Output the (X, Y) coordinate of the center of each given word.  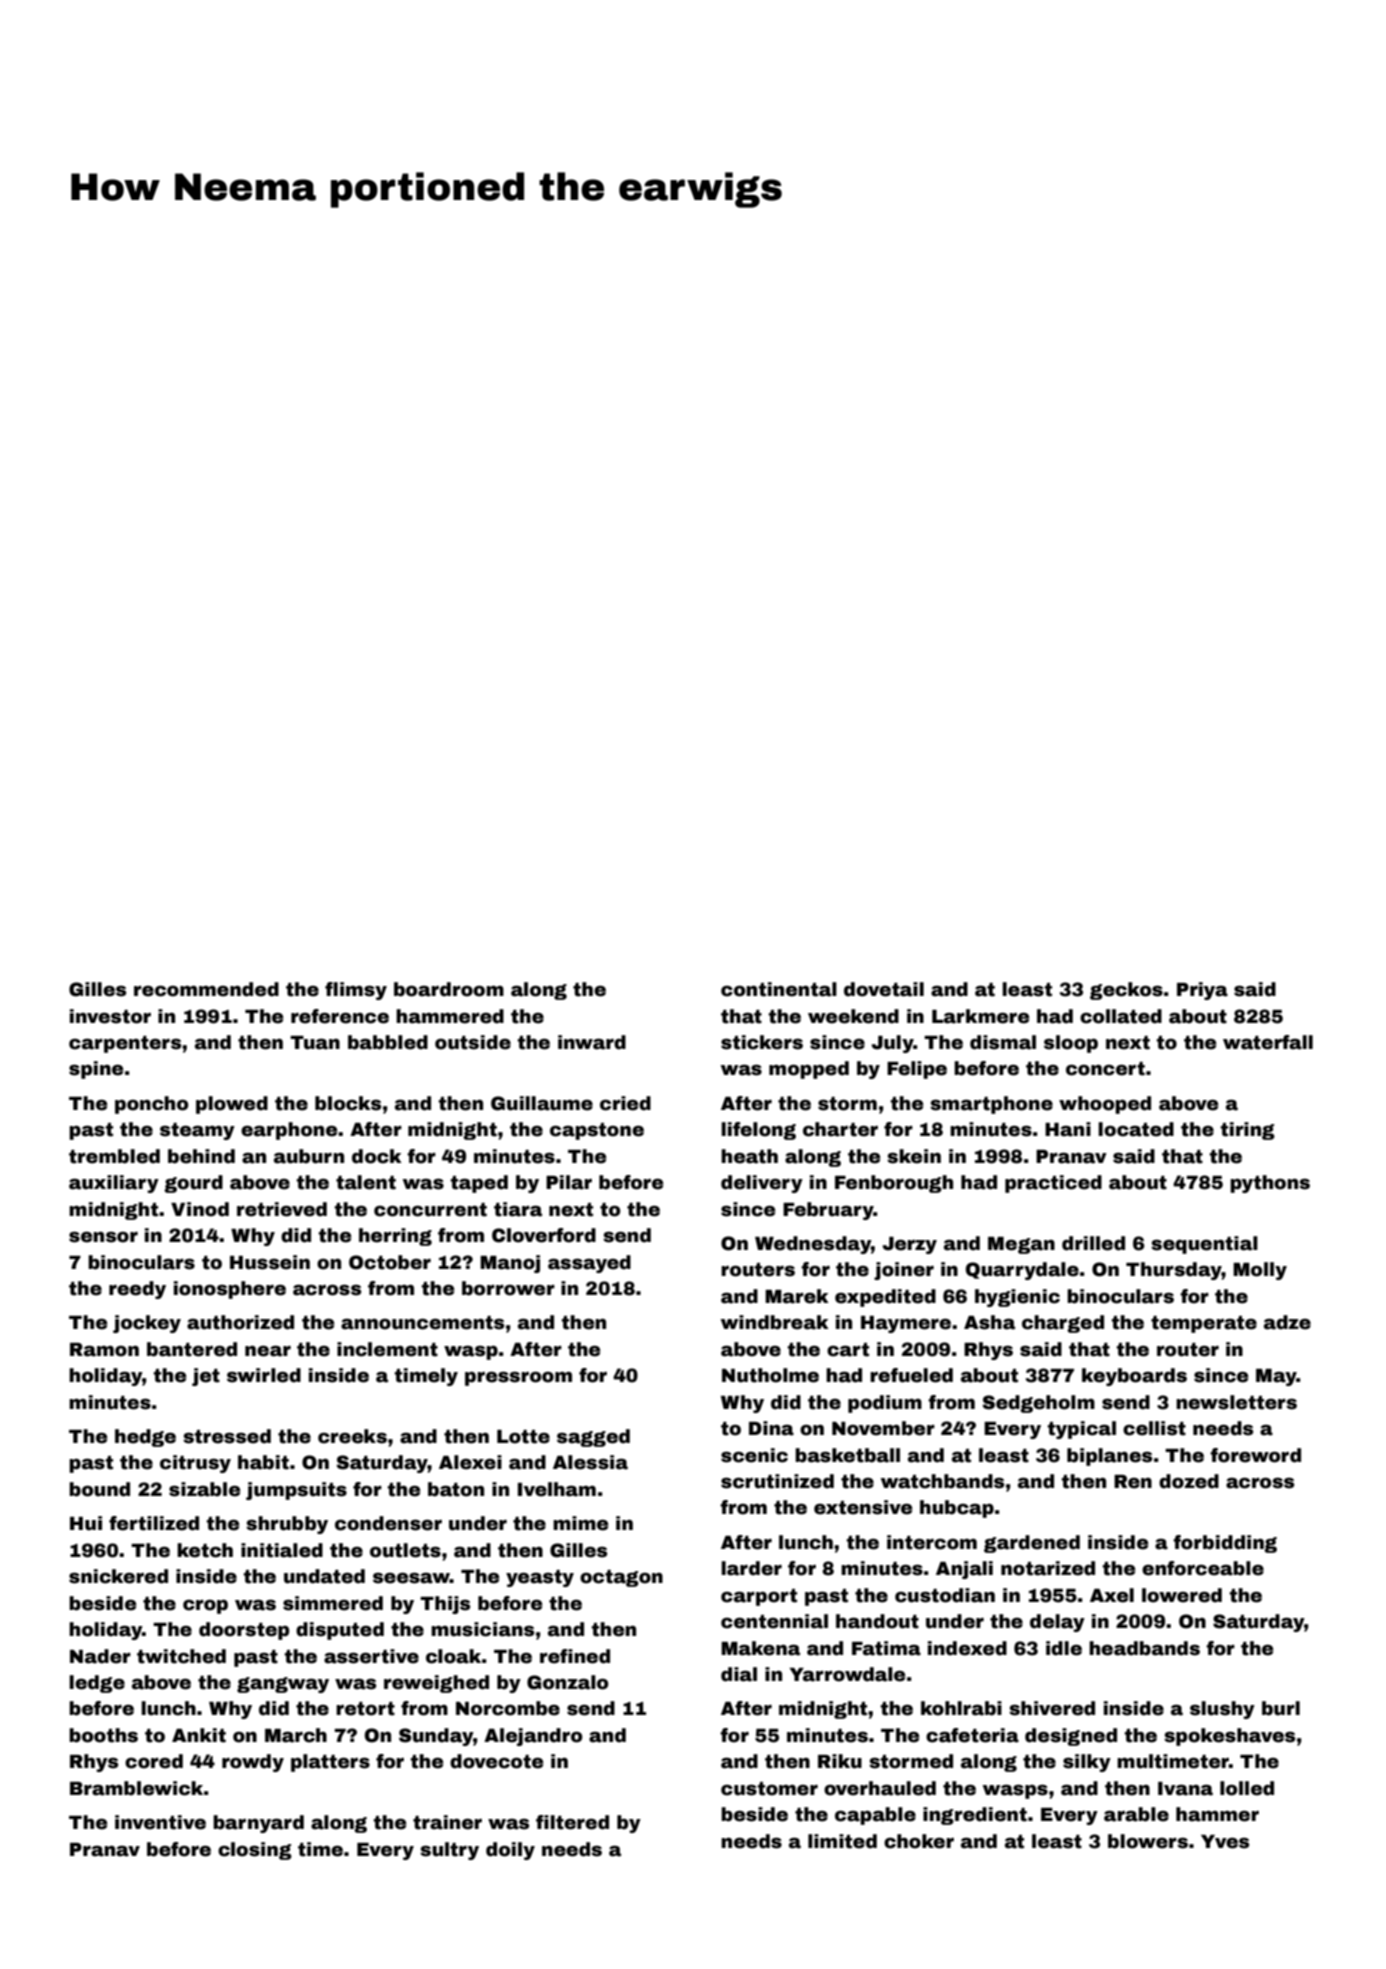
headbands (1144, 1648)
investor (110, 1016)
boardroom (449, 989)
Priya (1202, 991)
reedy (137, 1290)
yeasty (540, 1578)
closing (255, 1851)
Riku (840, 1761)
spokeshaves (1229, 1737)
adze (1287, 1322)
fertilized (154, 1523)
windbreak (775, 1322)
